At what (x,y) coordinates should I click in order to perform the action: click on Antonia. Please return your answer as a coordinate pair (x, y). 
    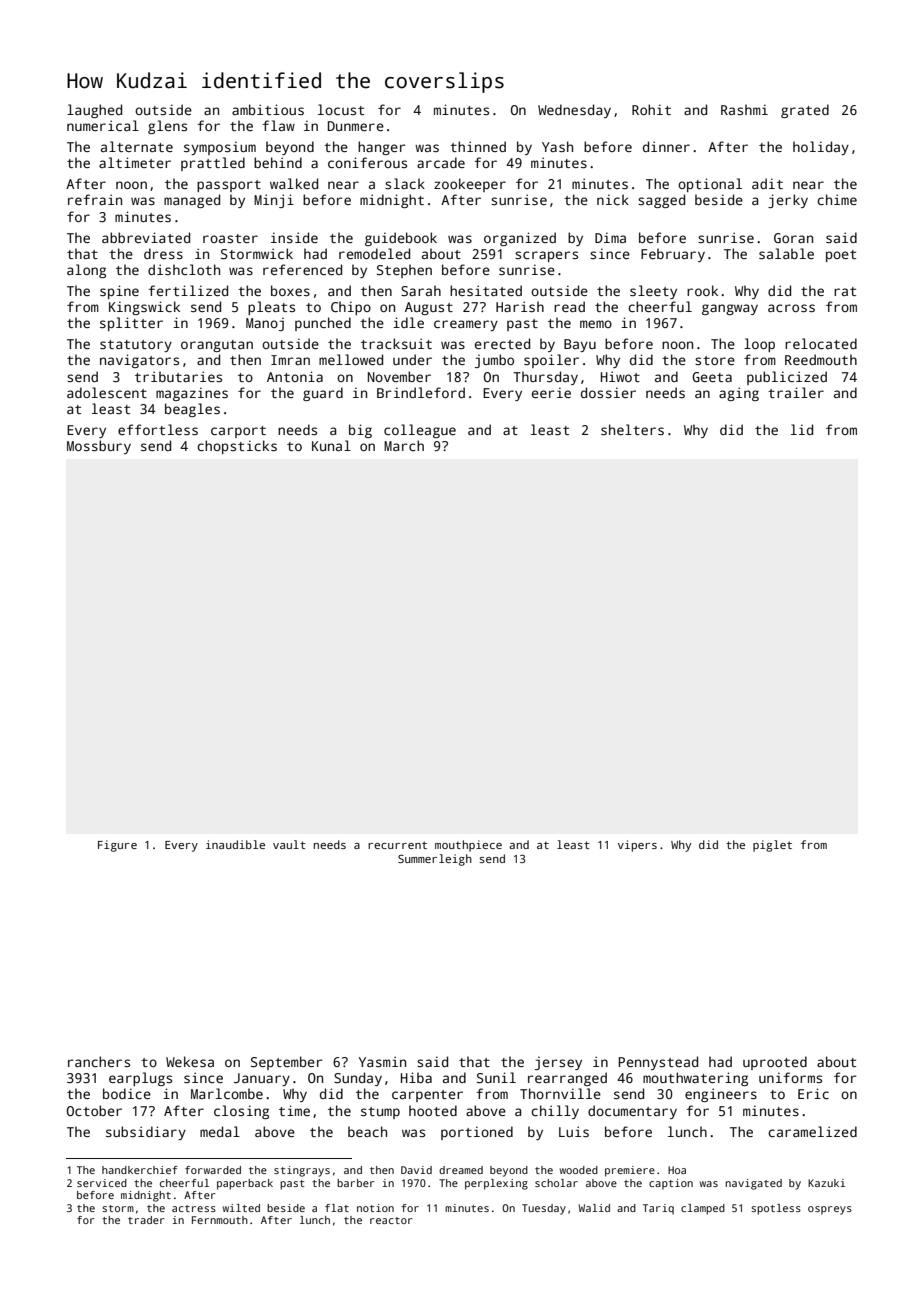
    Looking at the image, I should click on (295, 376).
